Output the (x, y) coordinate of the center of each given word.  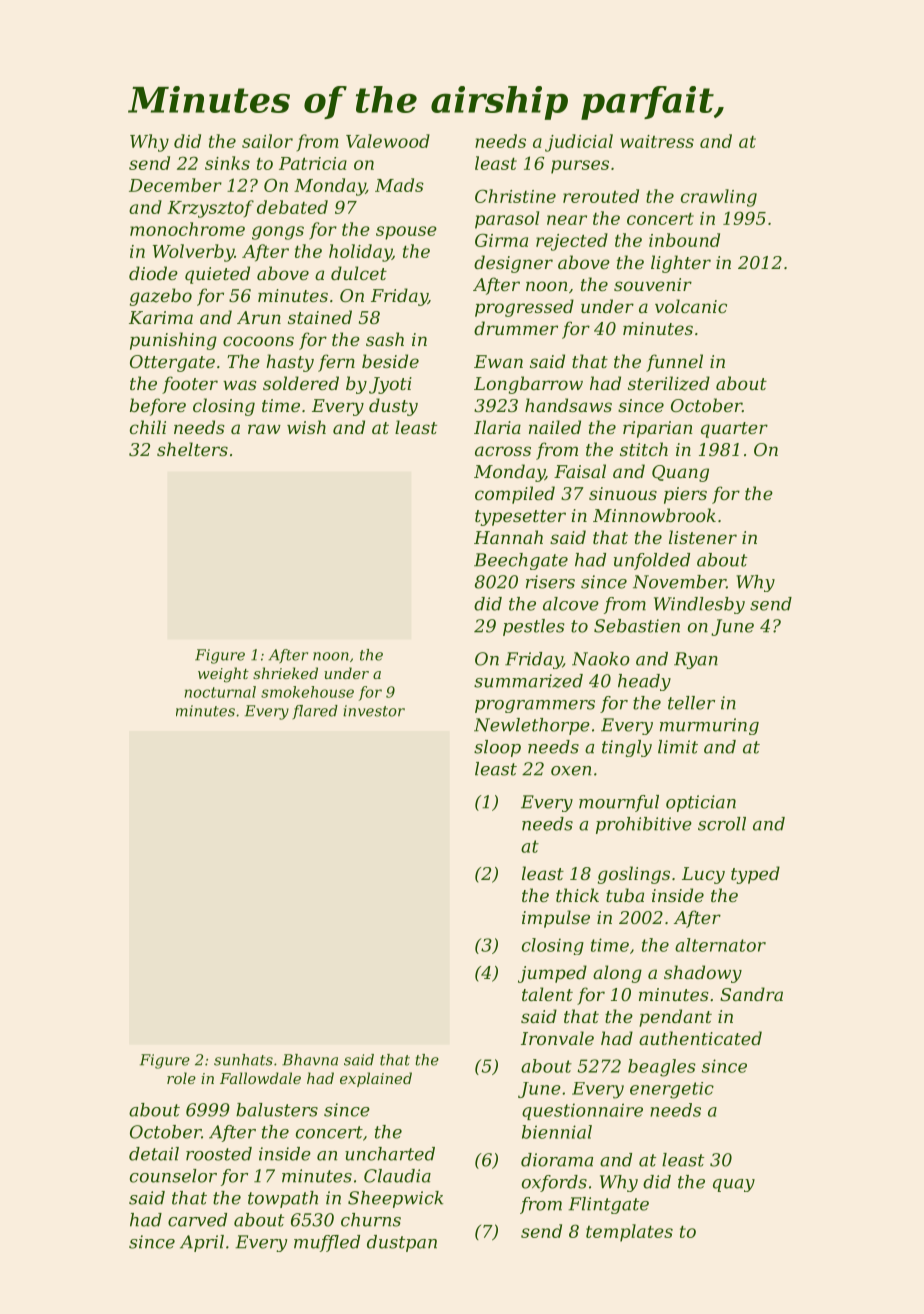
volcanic (691, 306)
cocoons (258, 341)
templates (629, 1233)
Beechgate (521, 561)
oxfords (554, 1183)
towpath (283, 1199)
